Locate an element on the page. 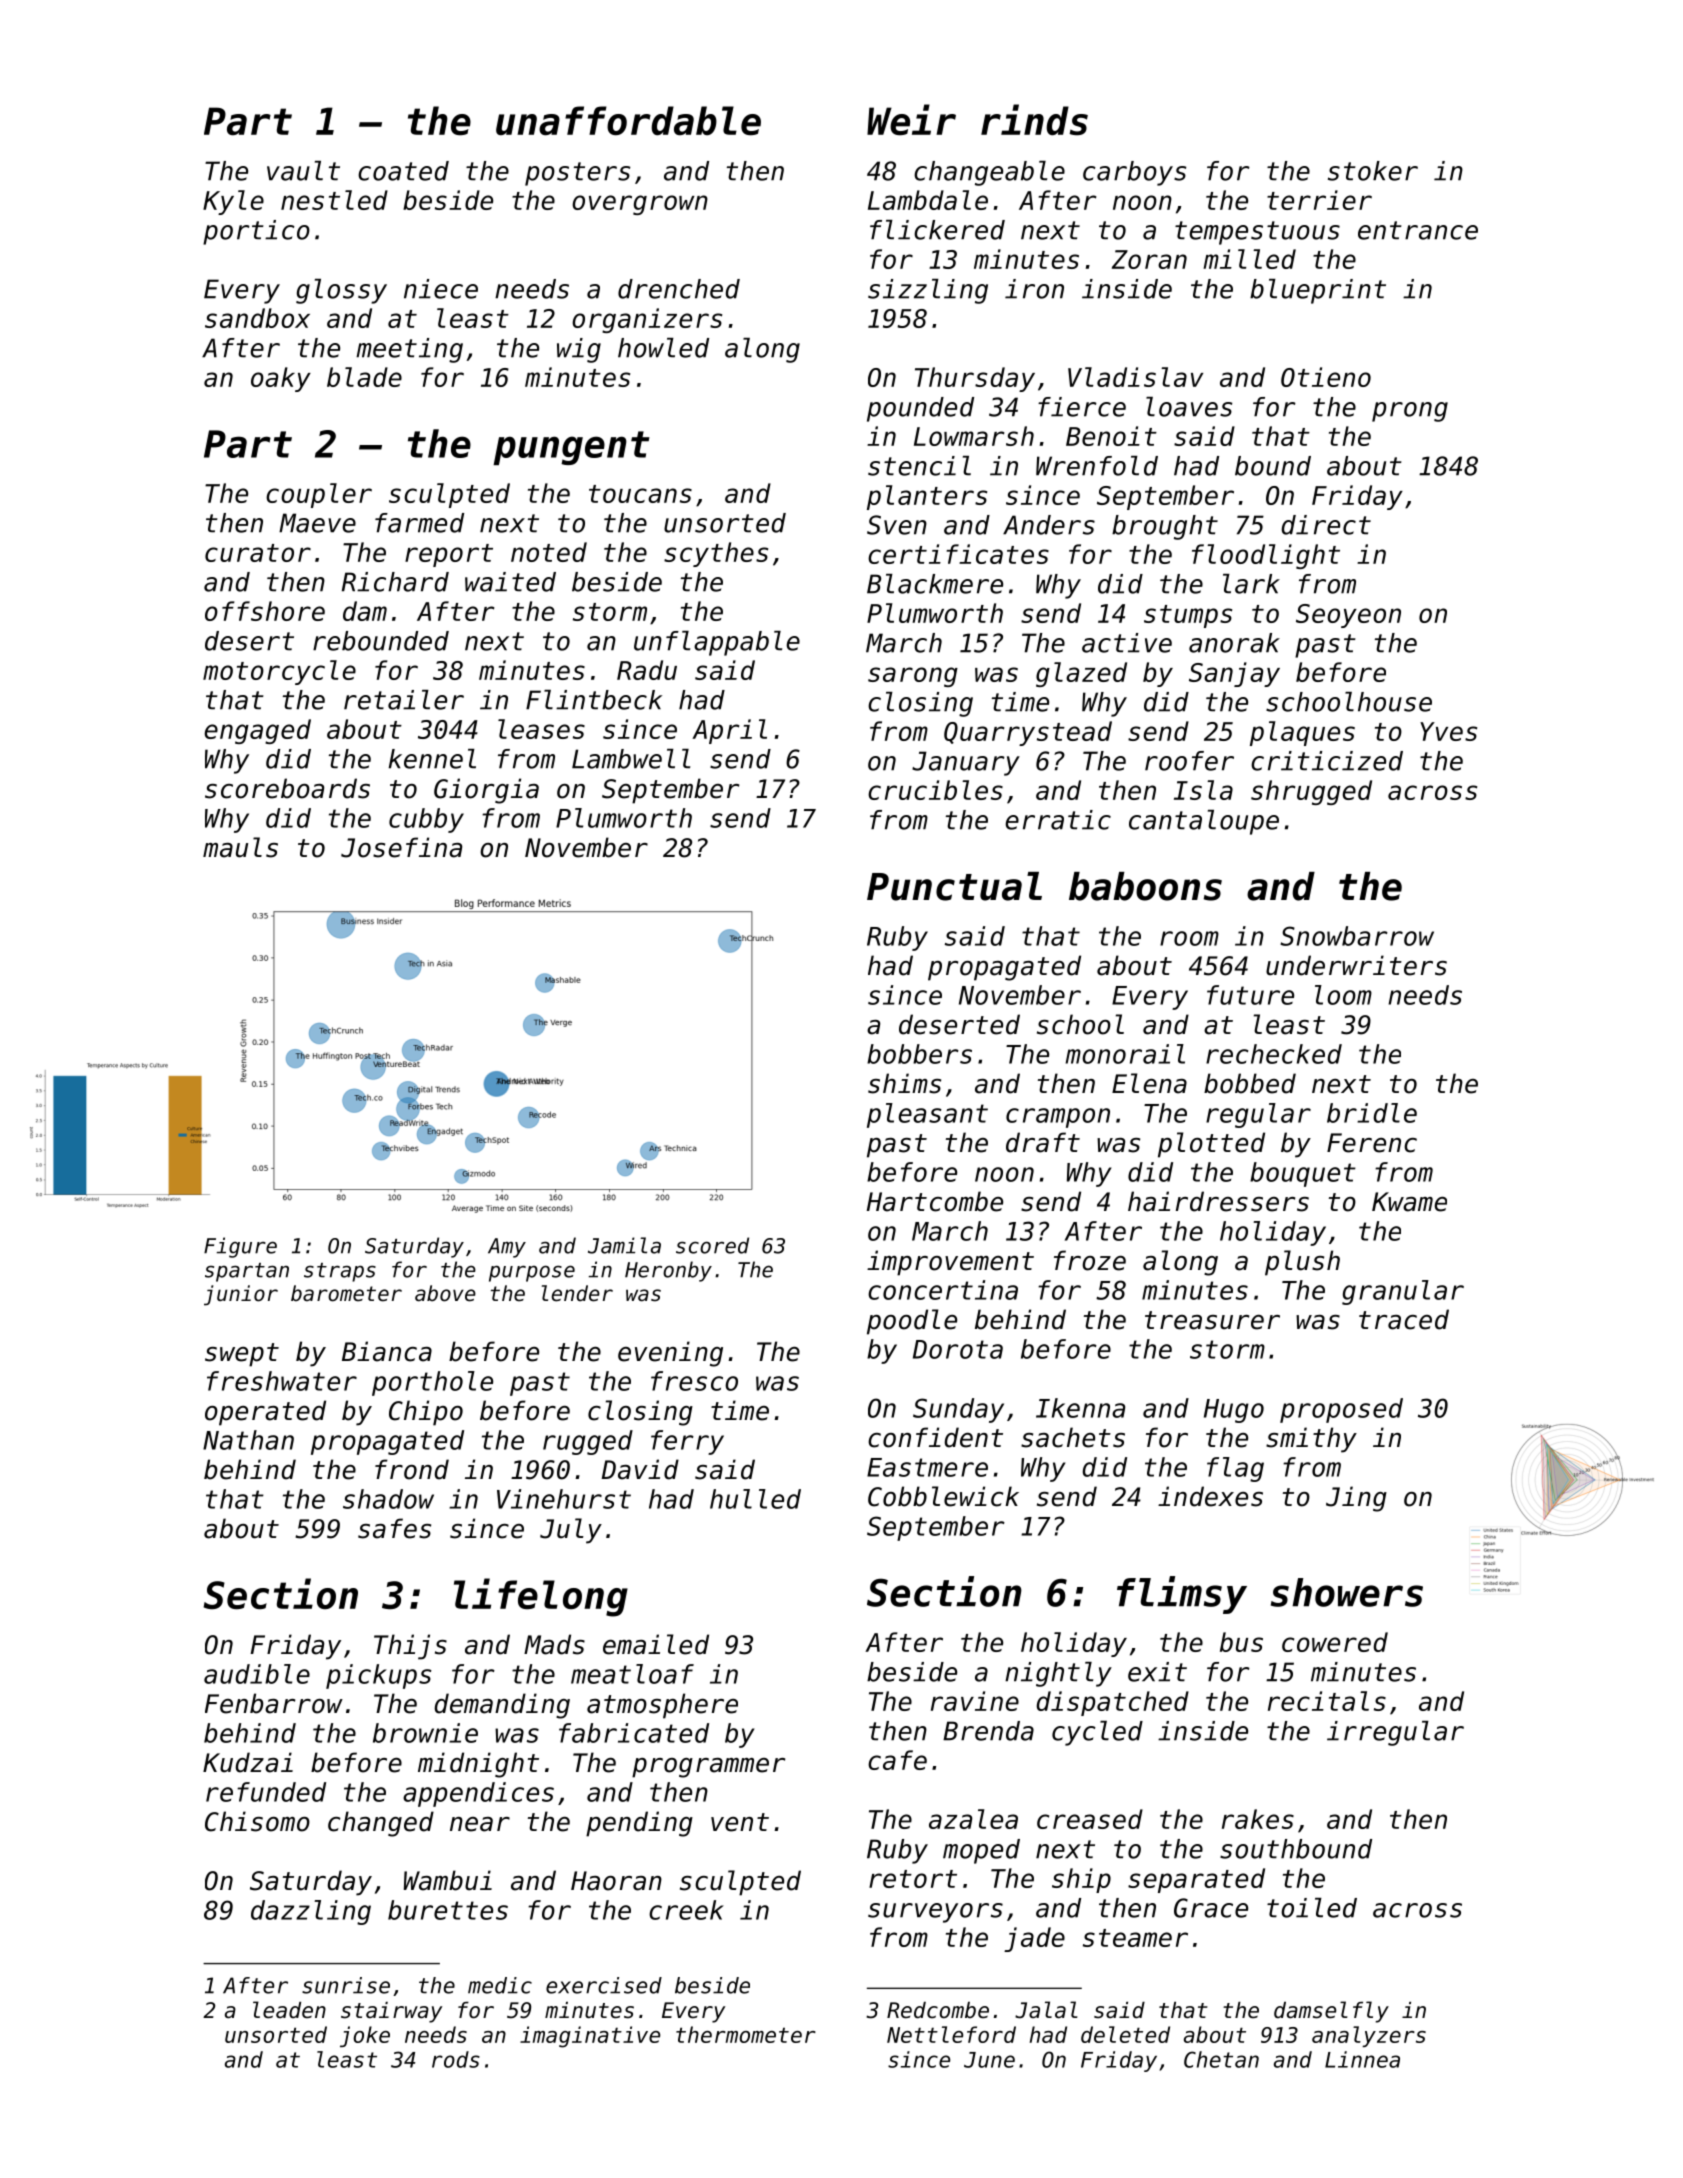  programmer is located at coordinates (708, 1768).
